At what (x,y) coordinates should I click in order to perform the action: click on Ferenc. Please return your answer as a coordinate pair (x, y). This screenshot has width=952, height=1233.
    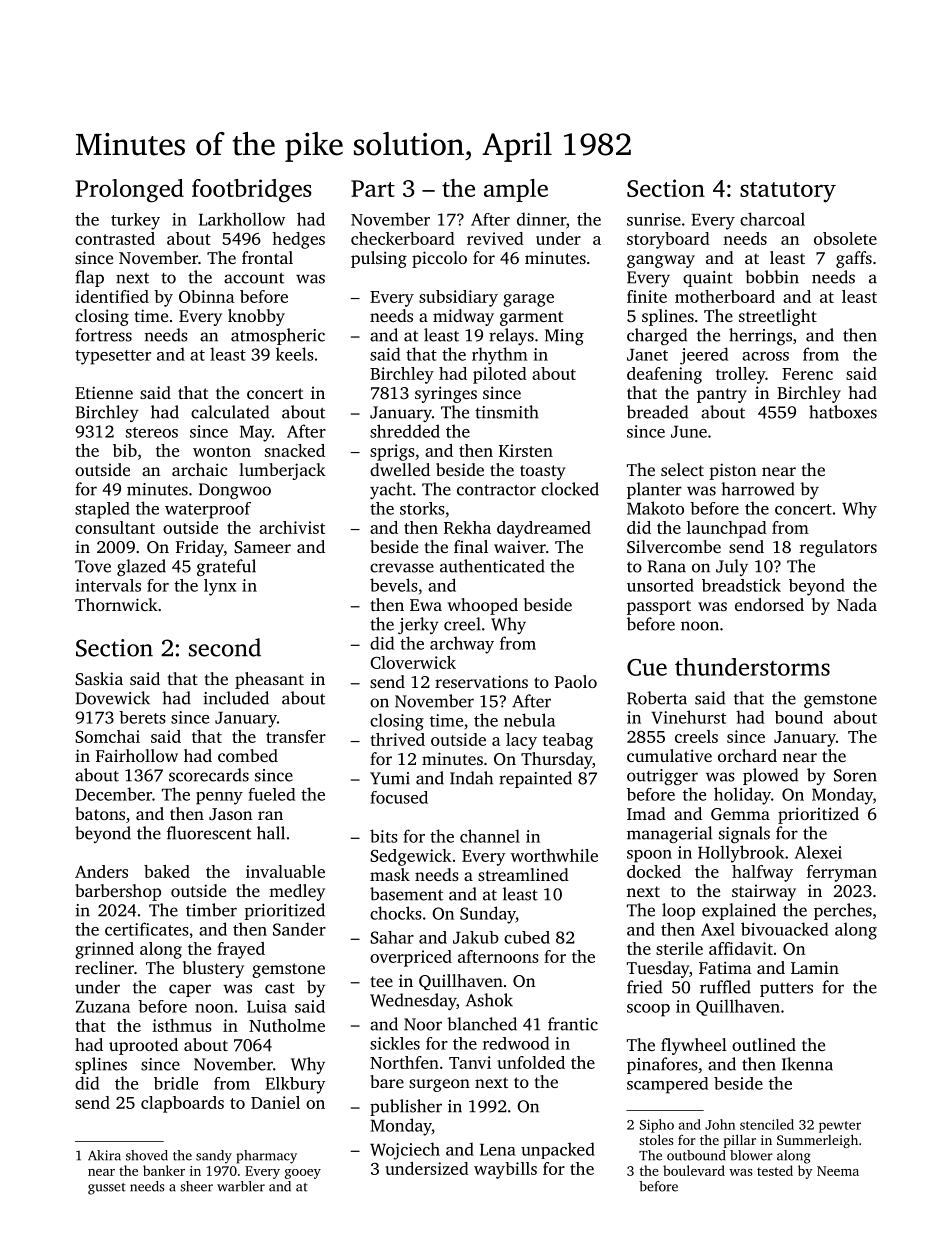
    Looking at the image, I should click on (807, 374).
